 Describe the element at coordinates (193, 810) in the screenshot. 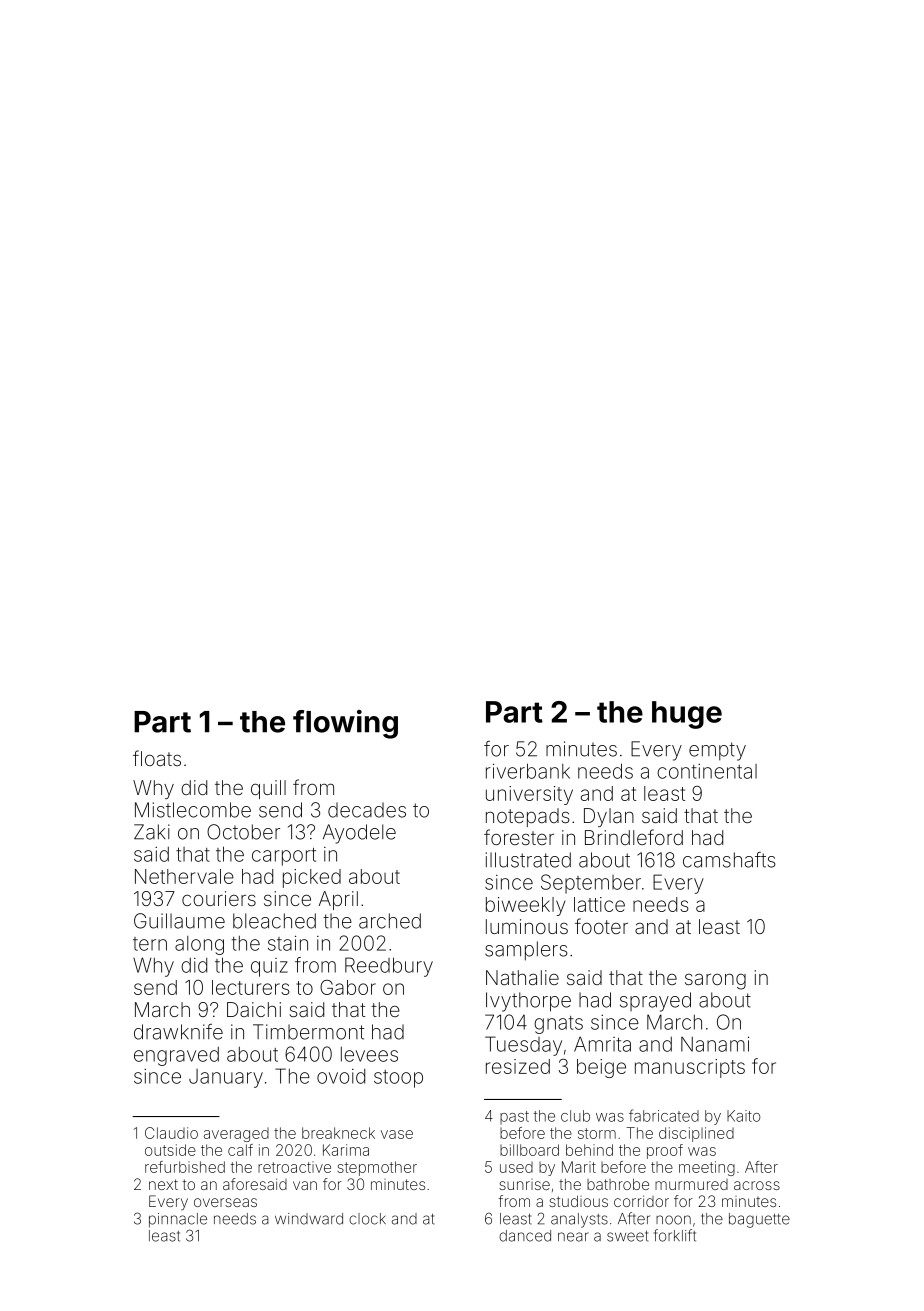

I see `Mistlecombe` at that location.
